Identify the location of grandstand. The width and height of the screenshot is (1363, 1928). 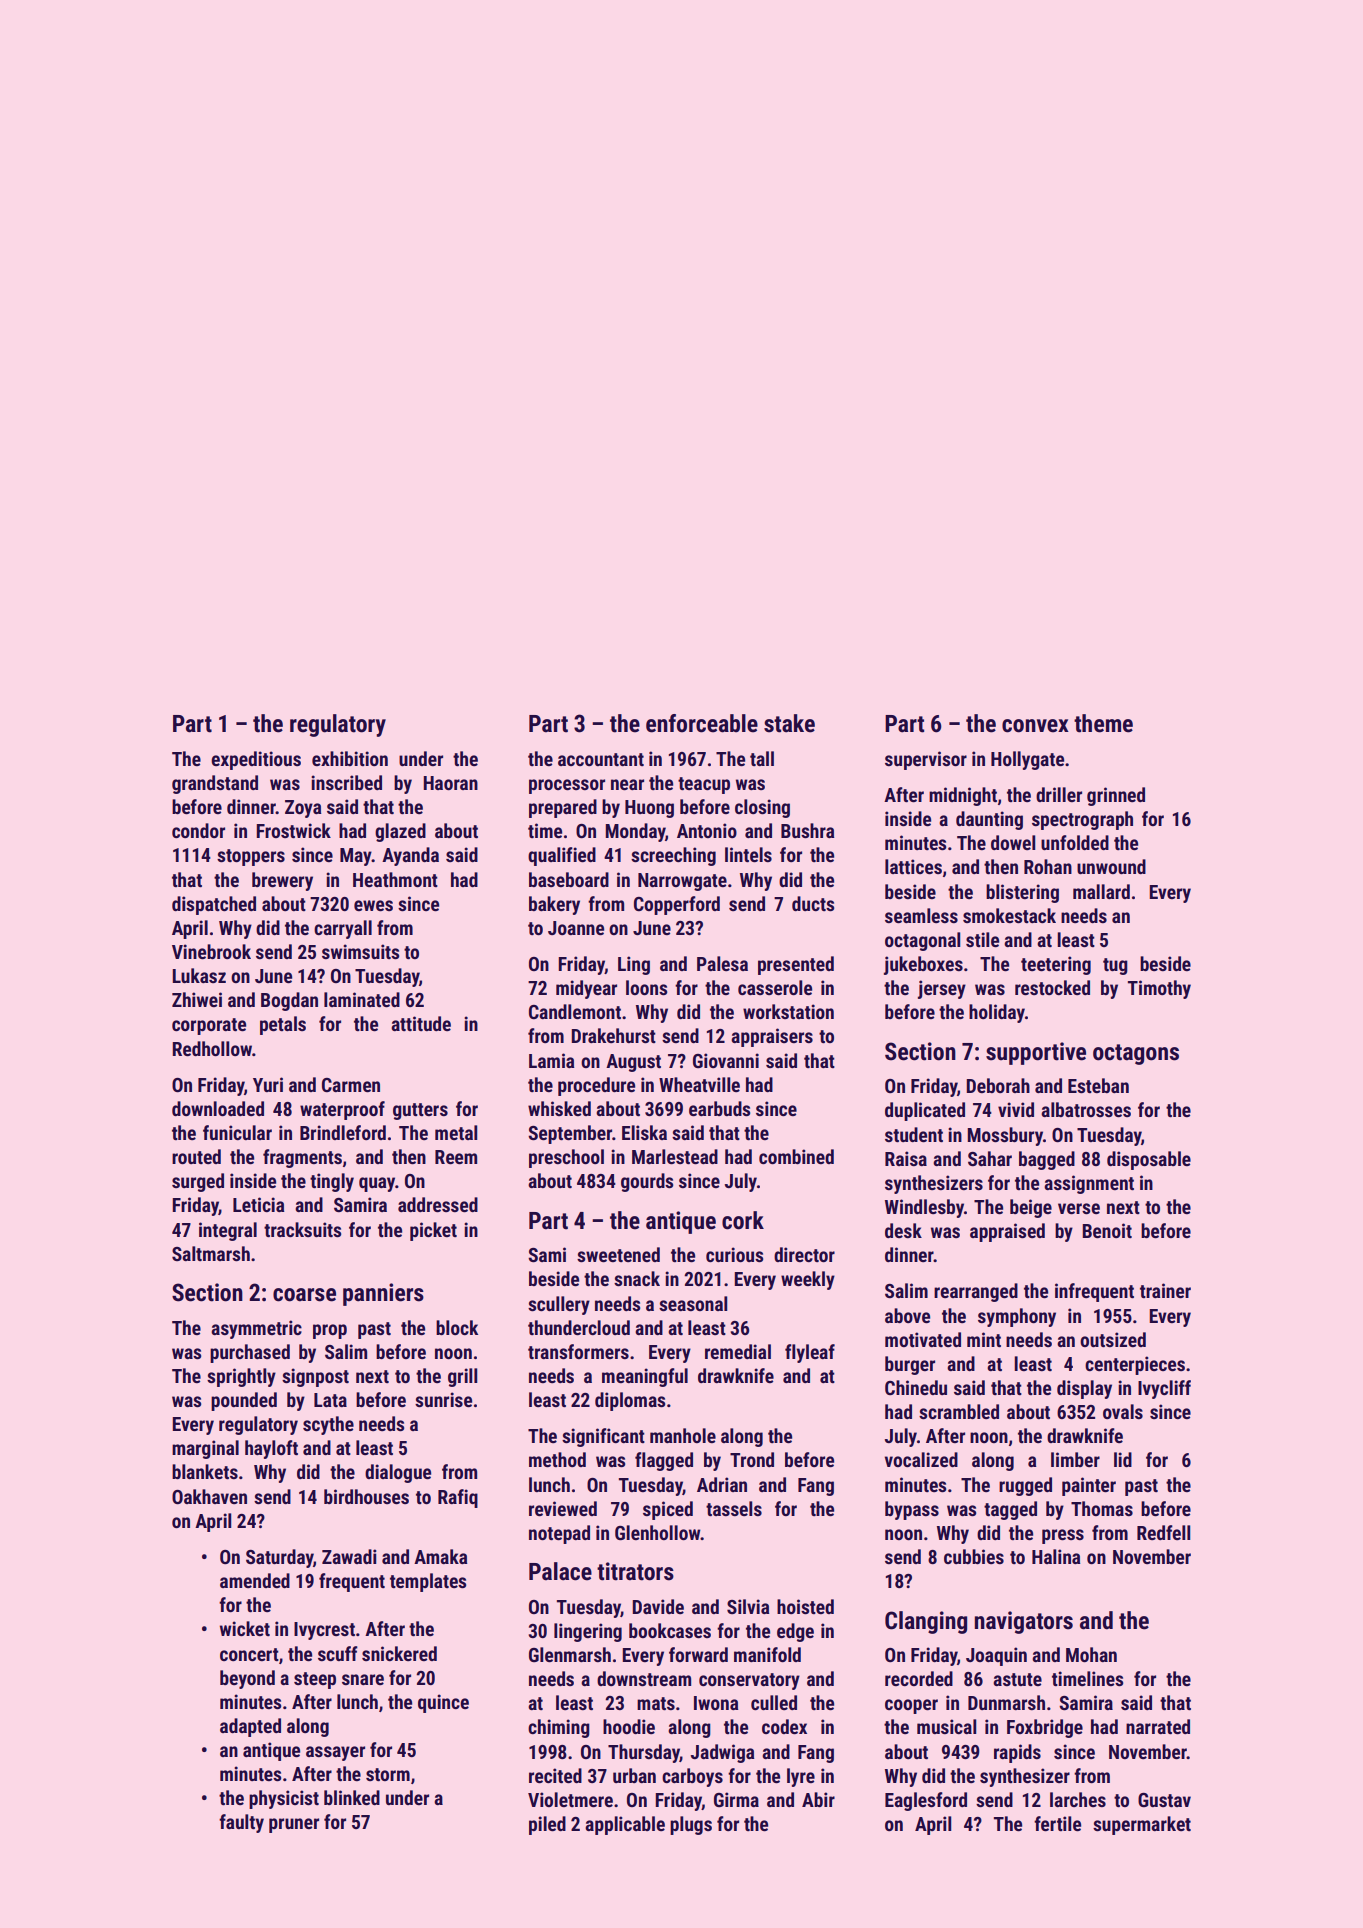
(215, 784).
